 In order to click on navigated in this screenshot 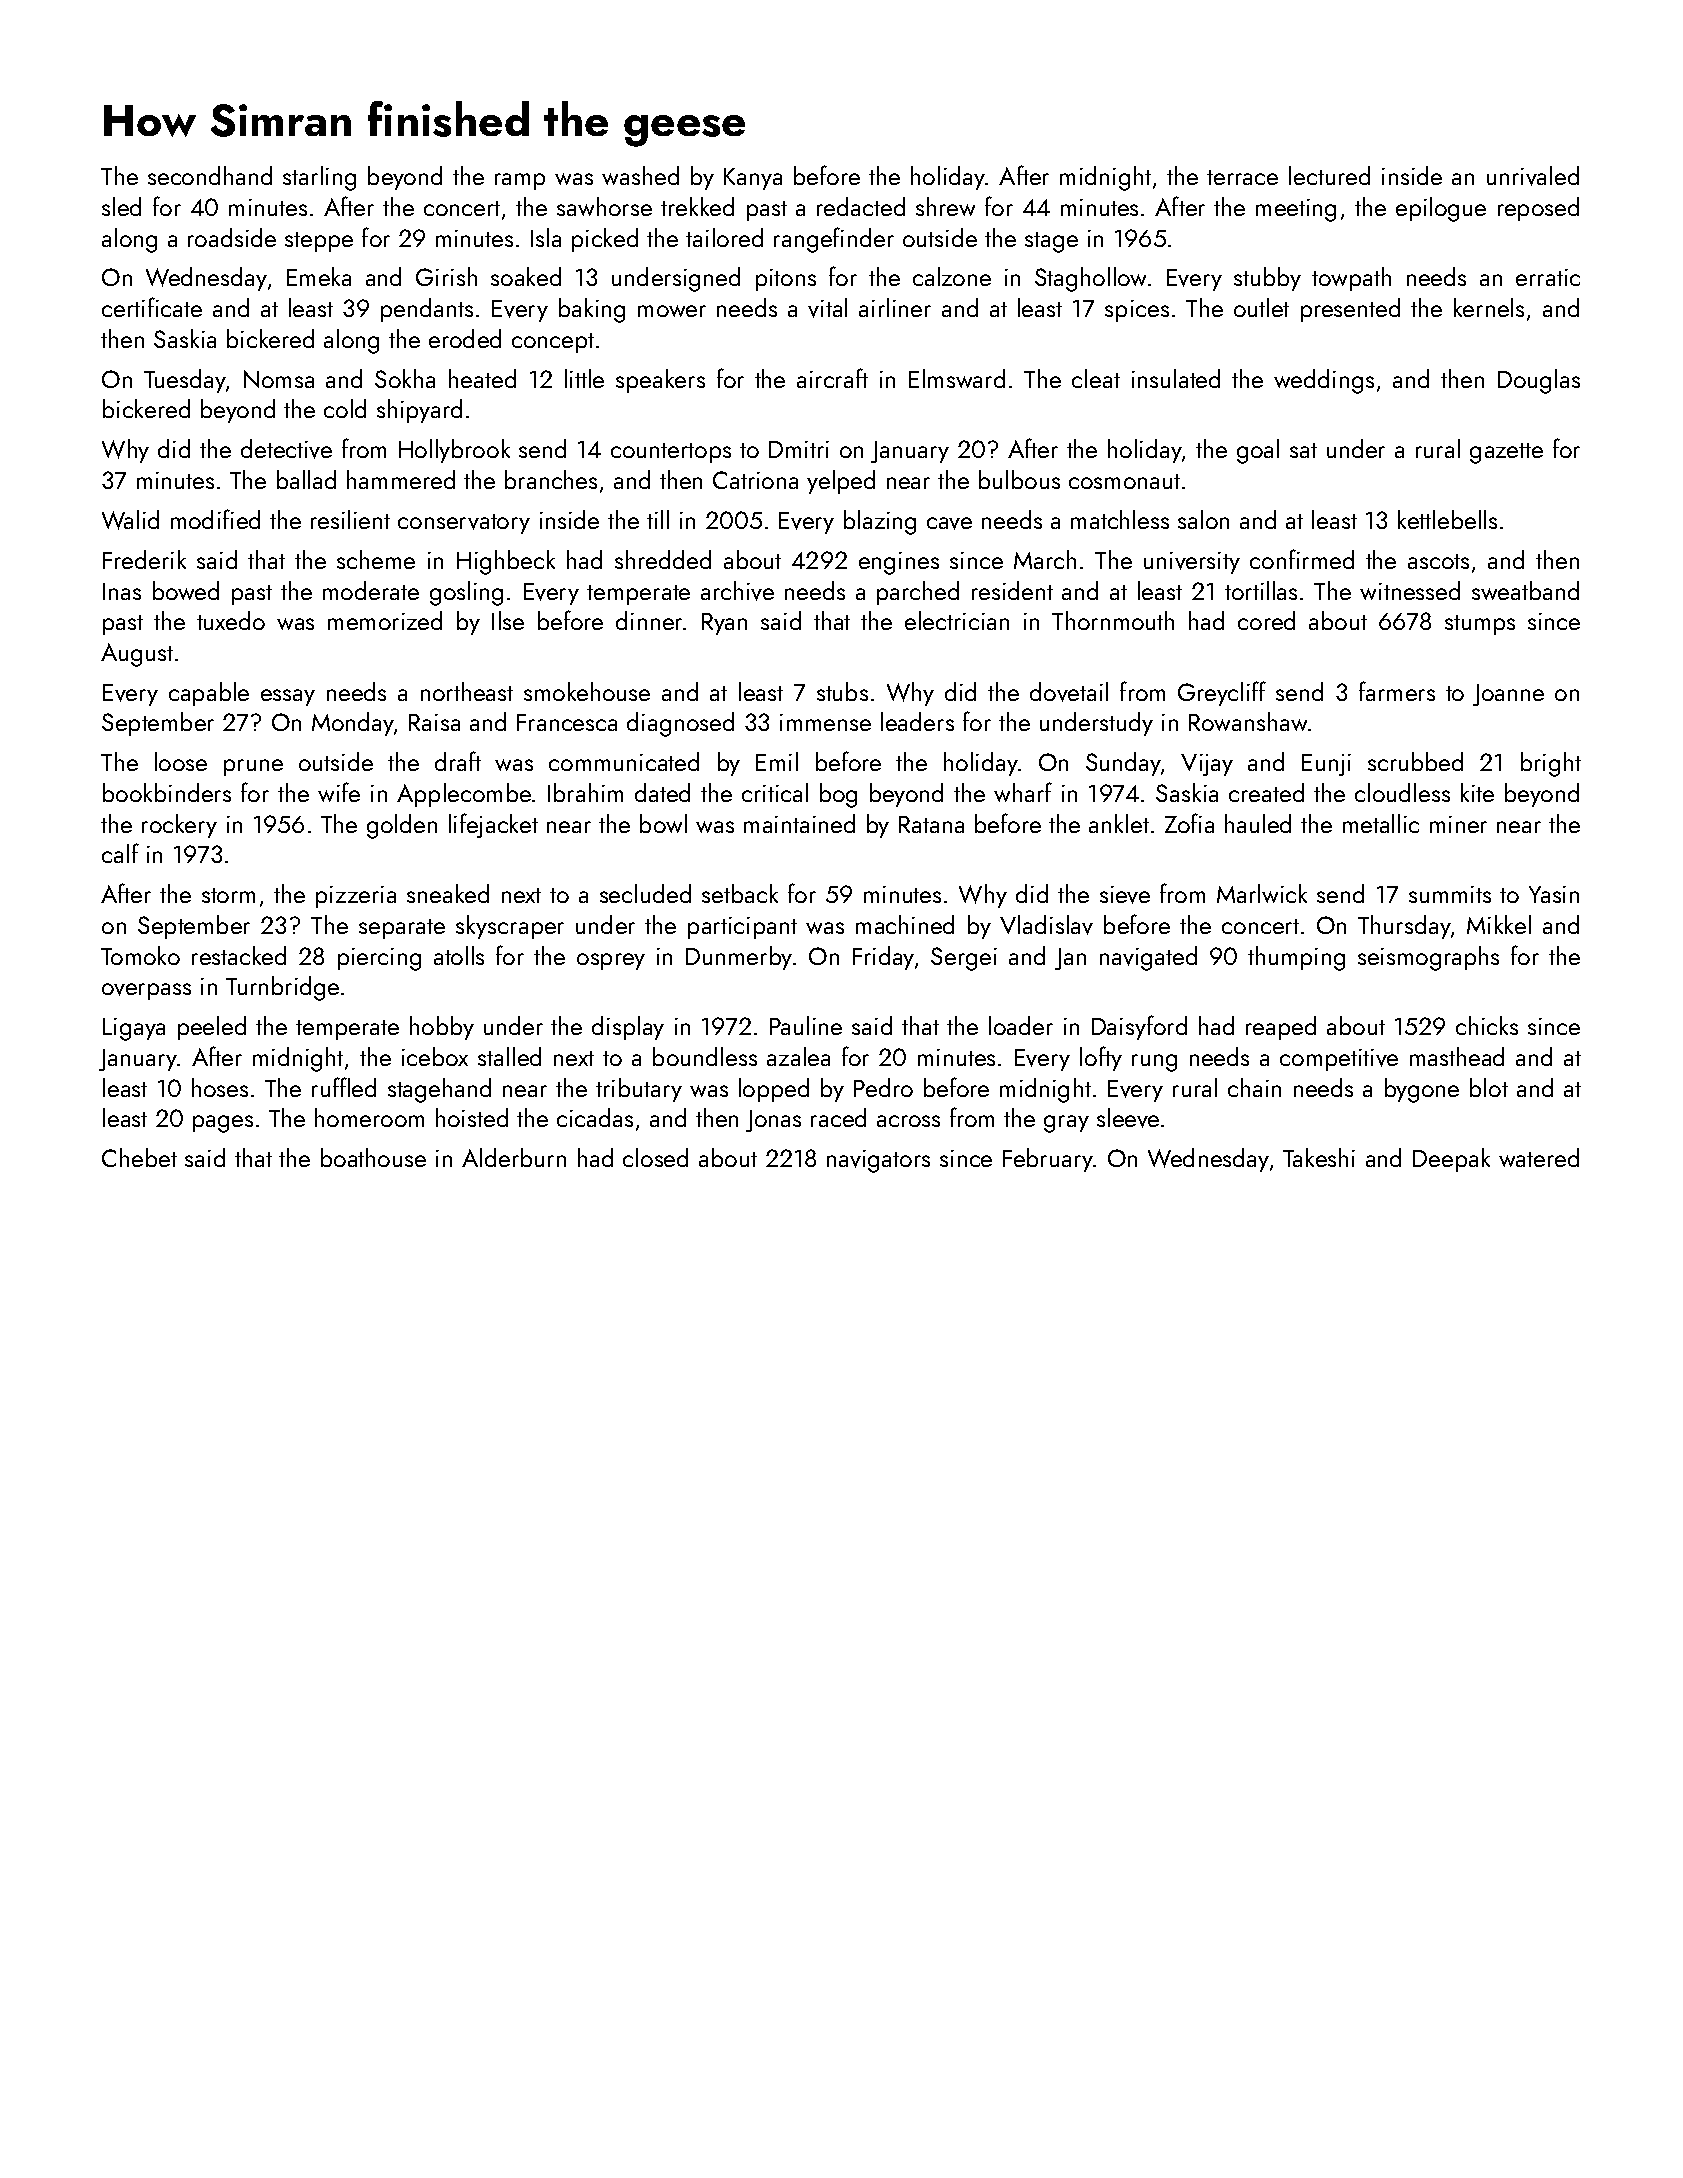, I will do `click(1148, 958)`.
